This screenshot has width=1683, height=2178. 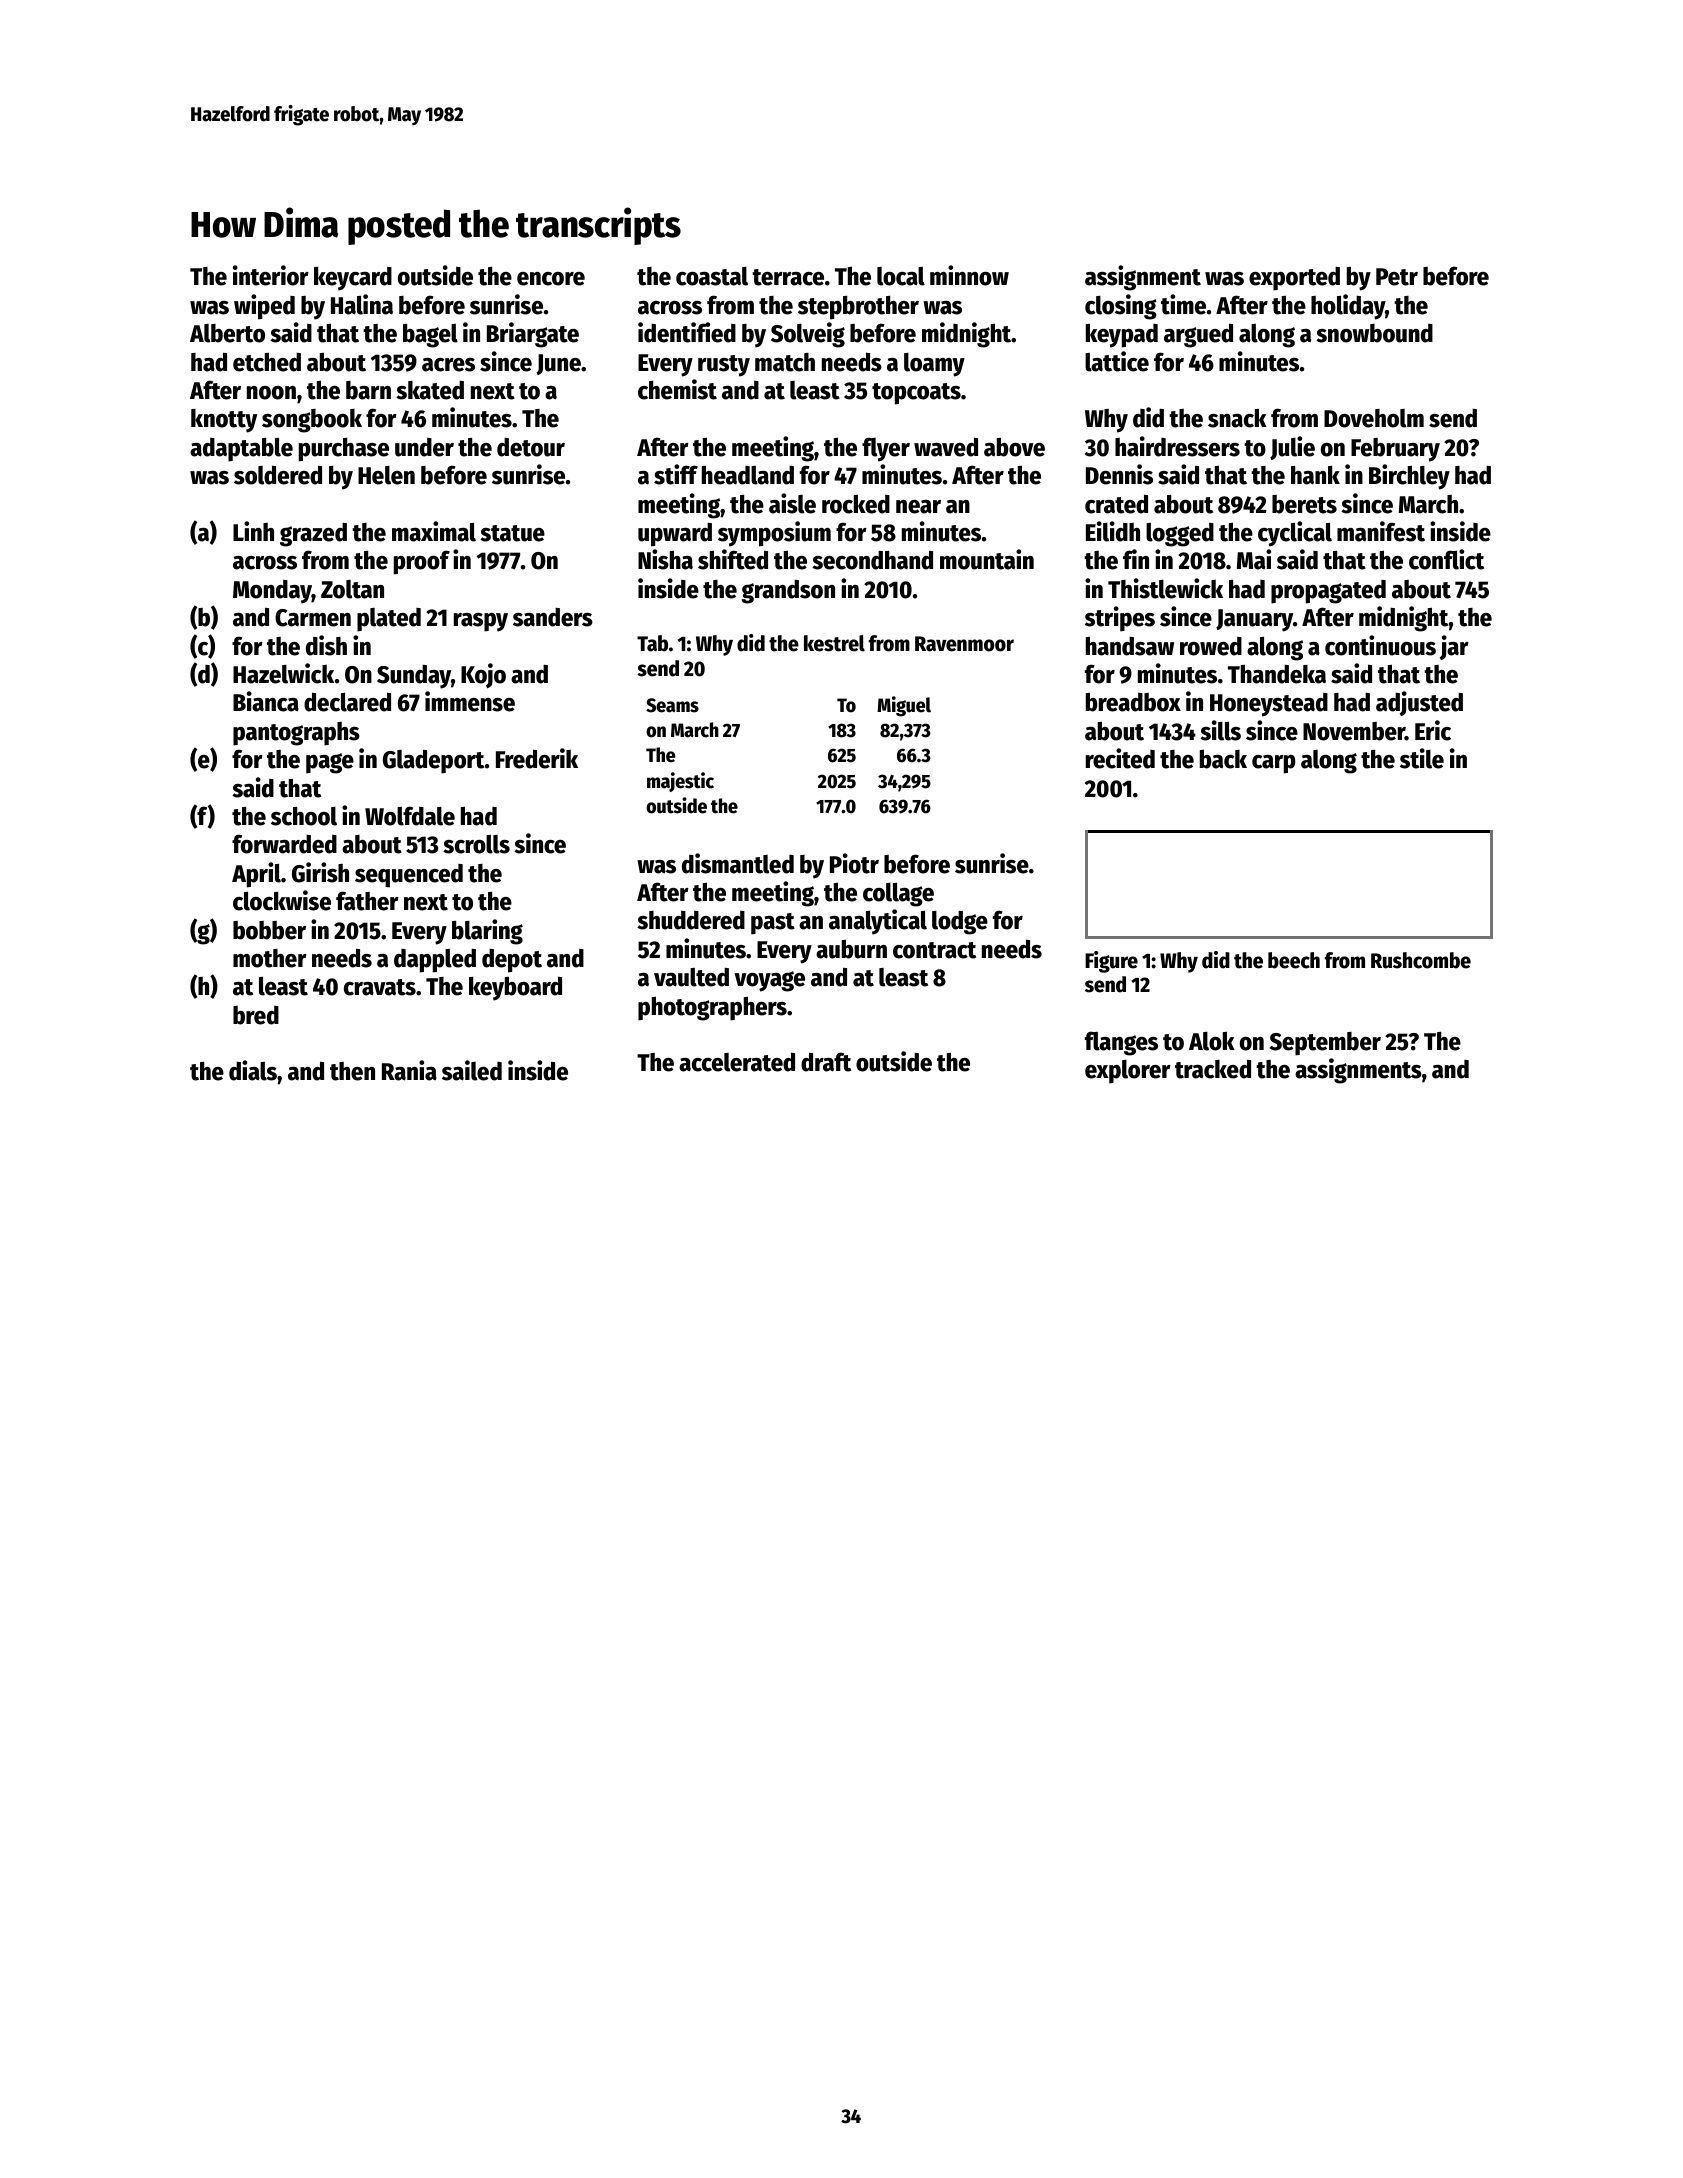 What do you see at coordinates (472, 1070) in the screenshot?
I see `sailed` at bounding box center [472, 1070].
